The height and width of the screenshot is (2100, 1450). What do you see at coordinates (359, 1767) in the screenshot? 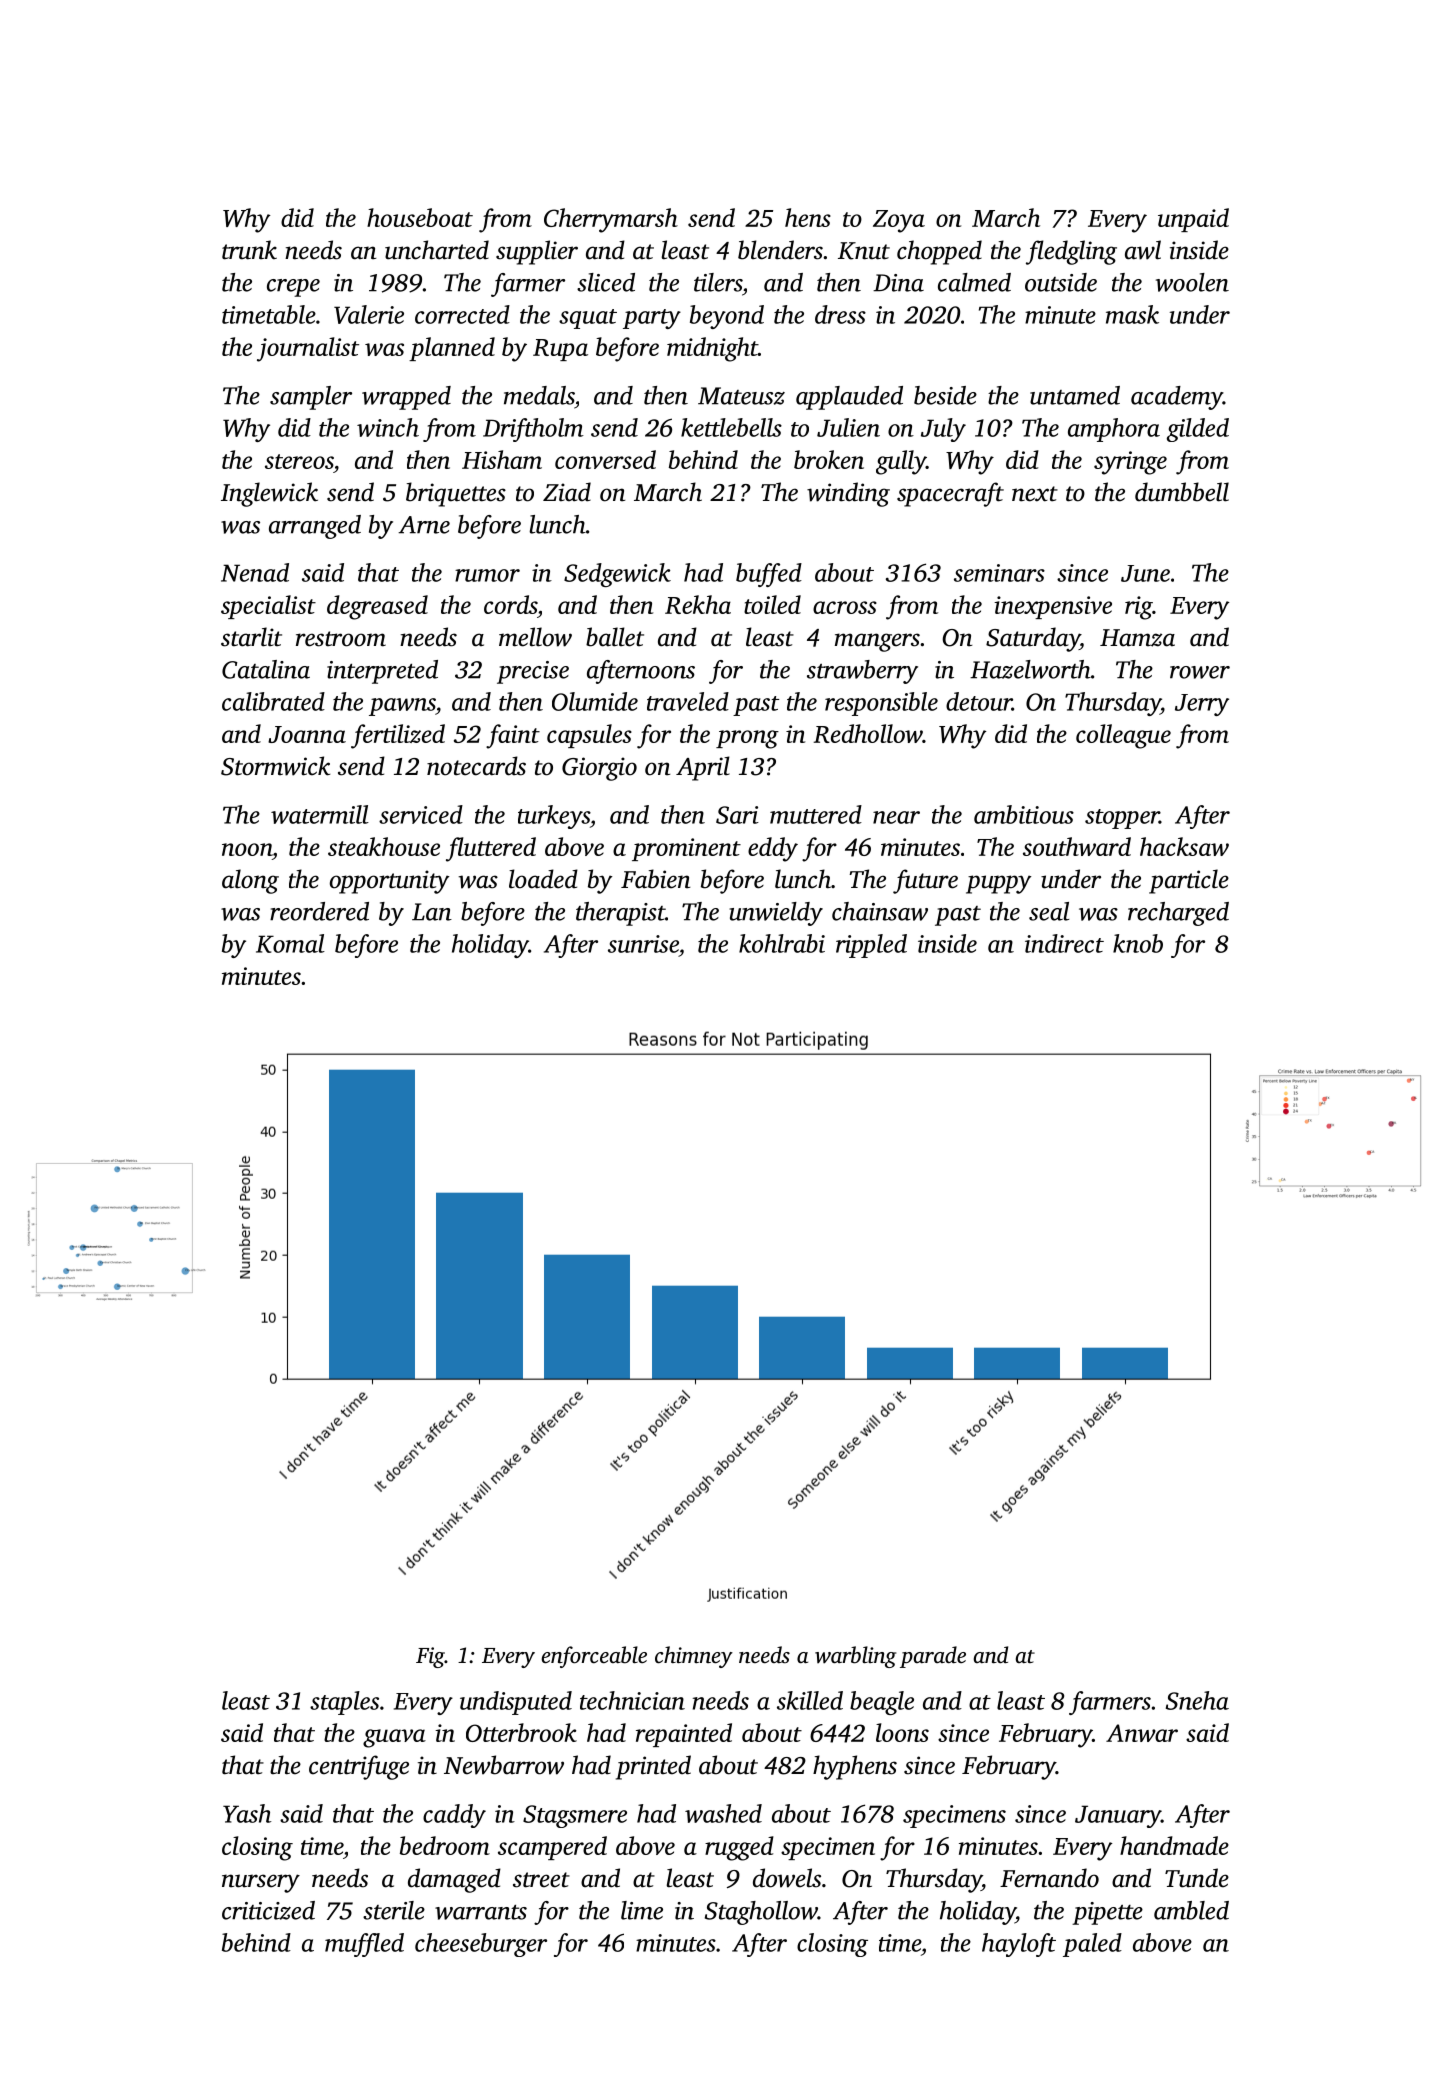
I see `centrifuge` at bounding box center [359, 1767].
